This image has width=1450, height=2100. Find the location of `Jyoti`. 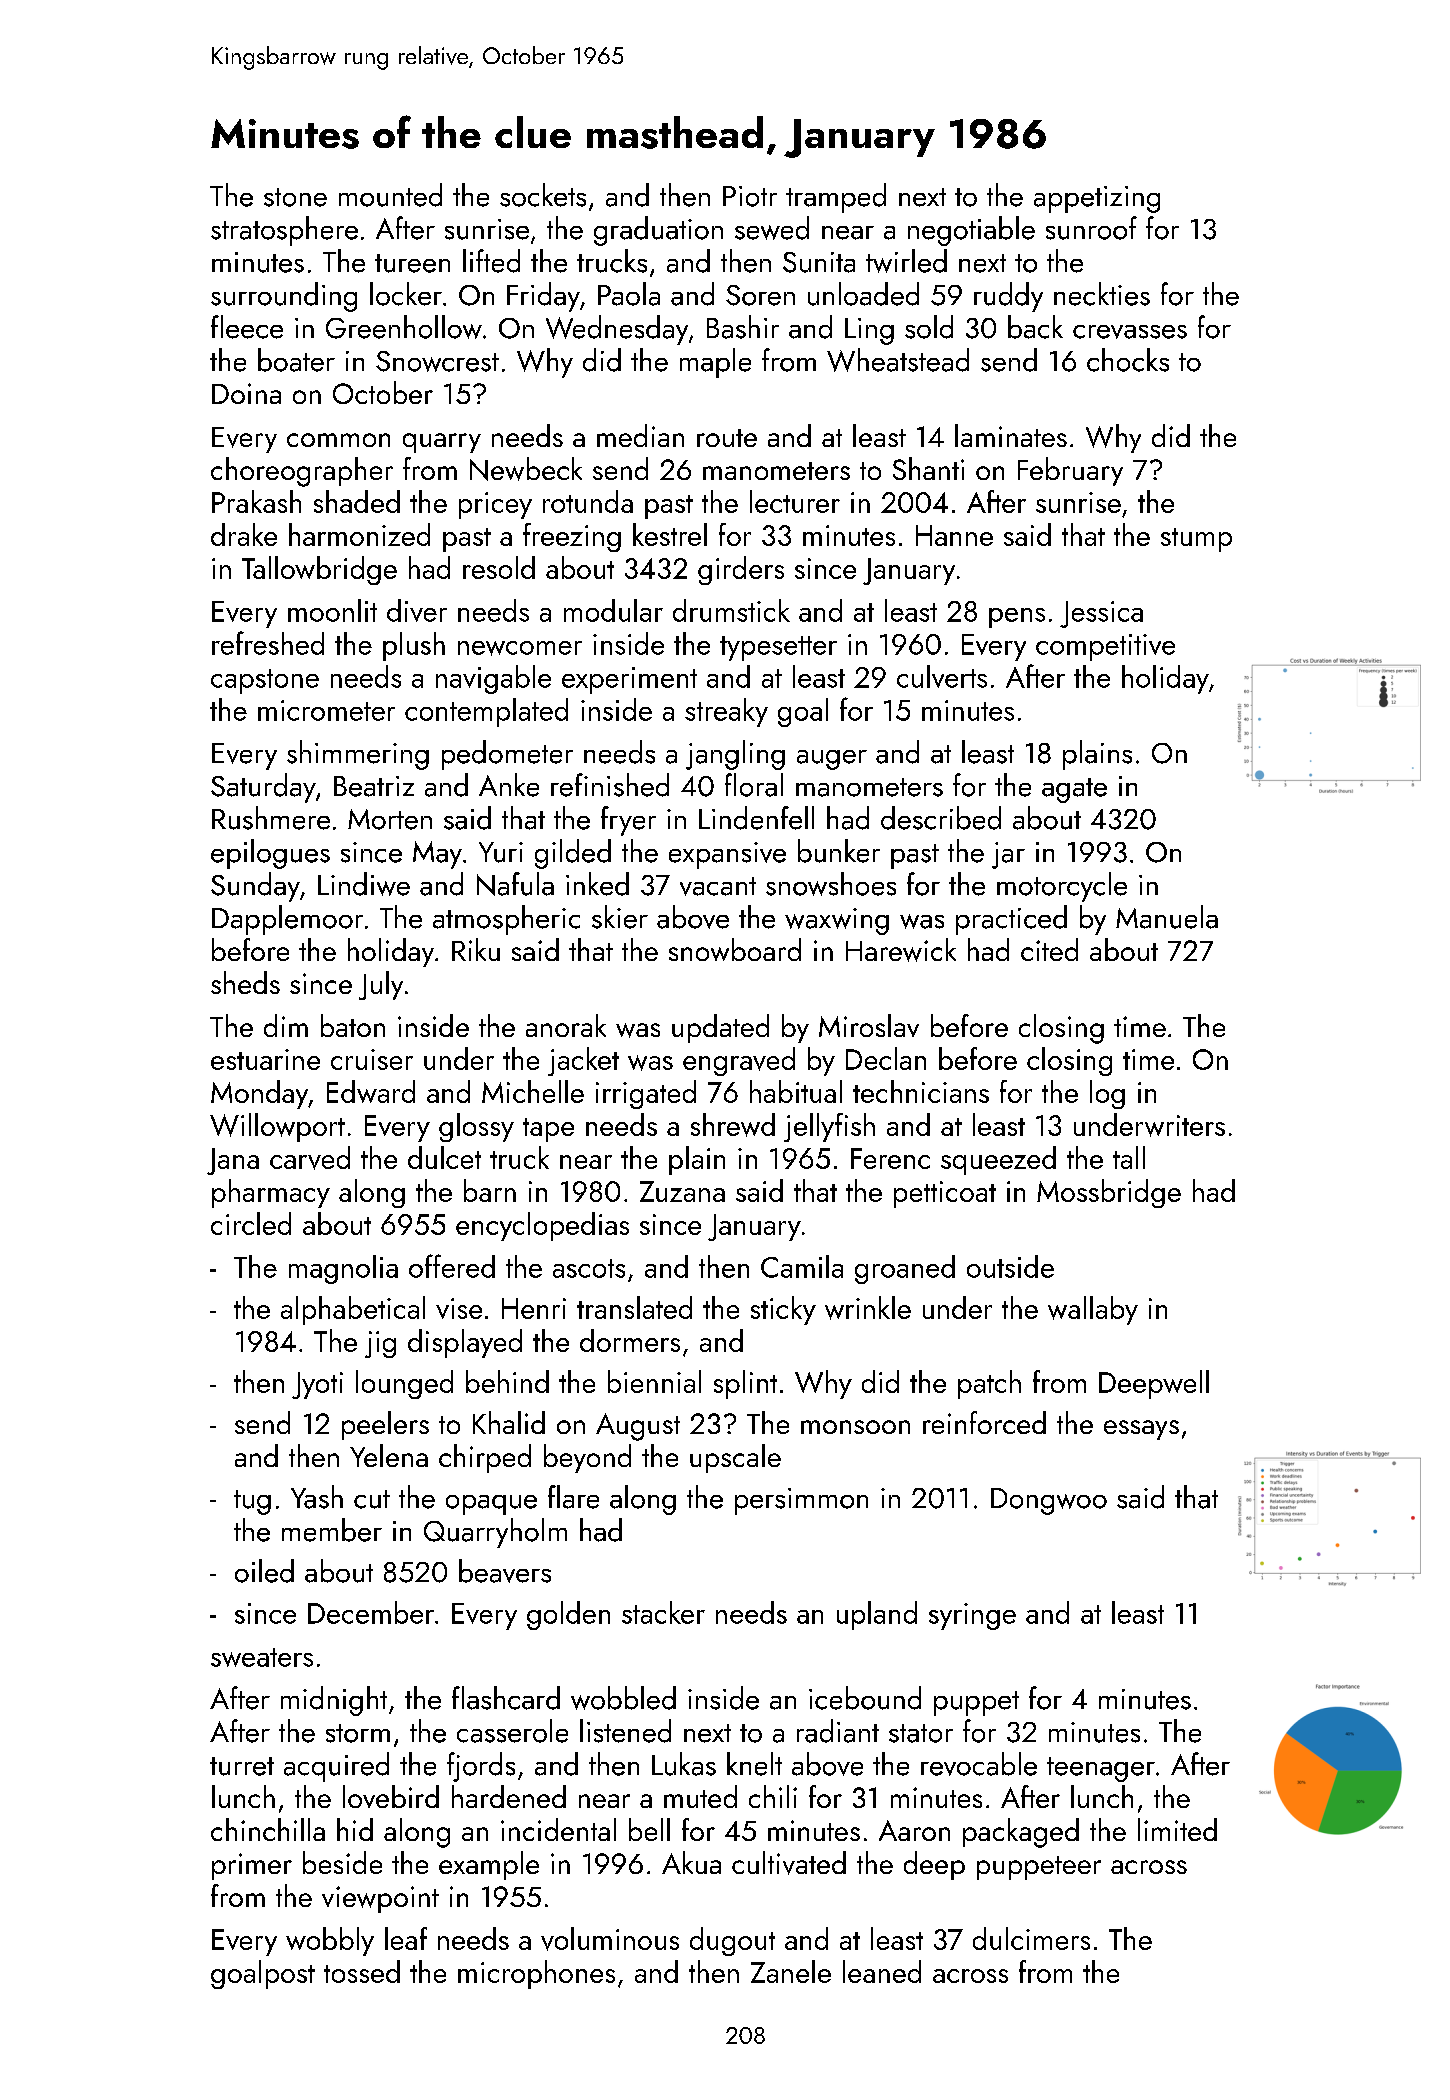

Jyoti is located at coordinates (317, 1385).
